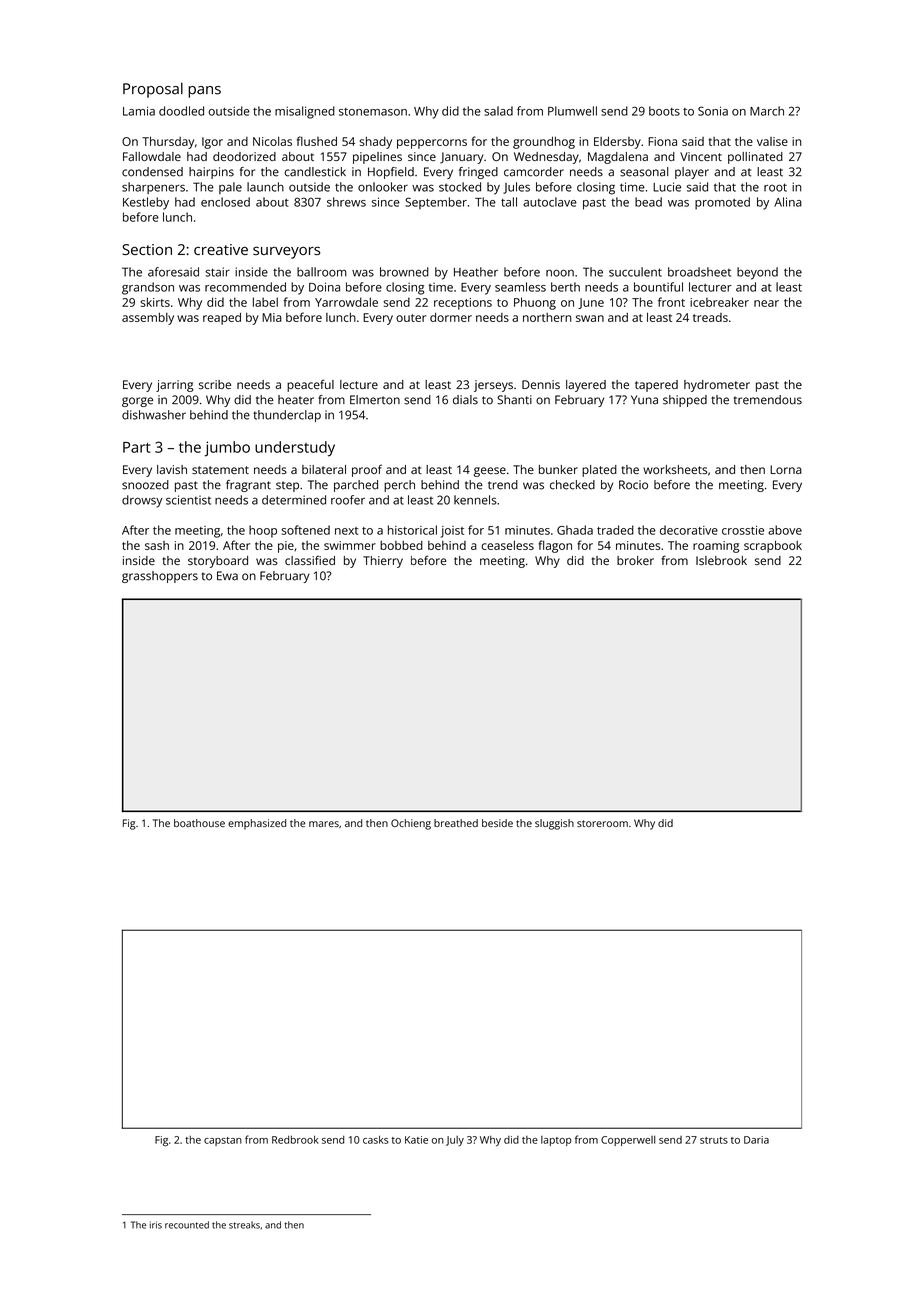  What do you see at coordinates (766, 303) in the document?
I see `near` at bounding box center [766, 303].
